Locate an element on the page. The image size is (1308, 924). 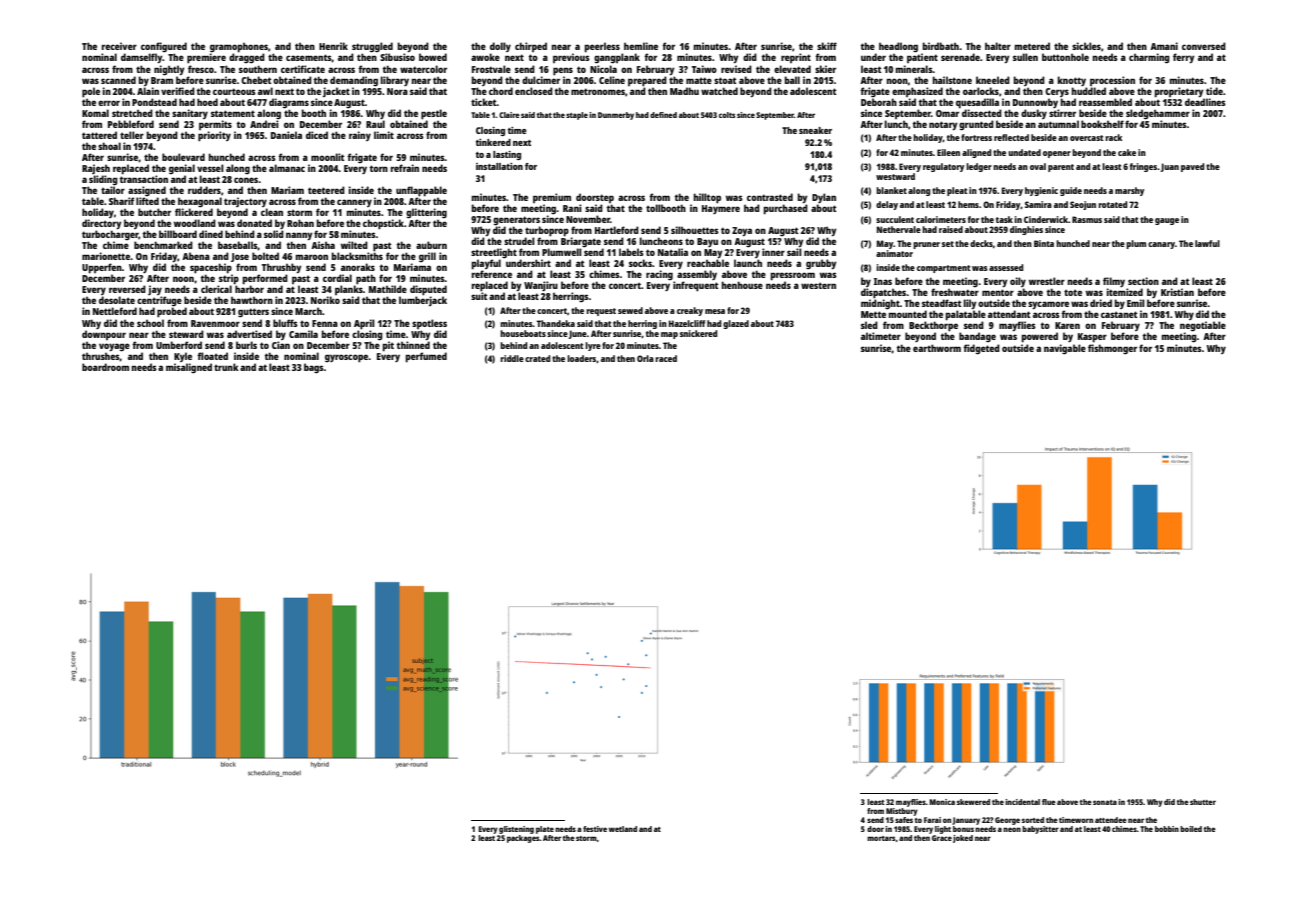
henhouse is located at coordinates (742, 285).
